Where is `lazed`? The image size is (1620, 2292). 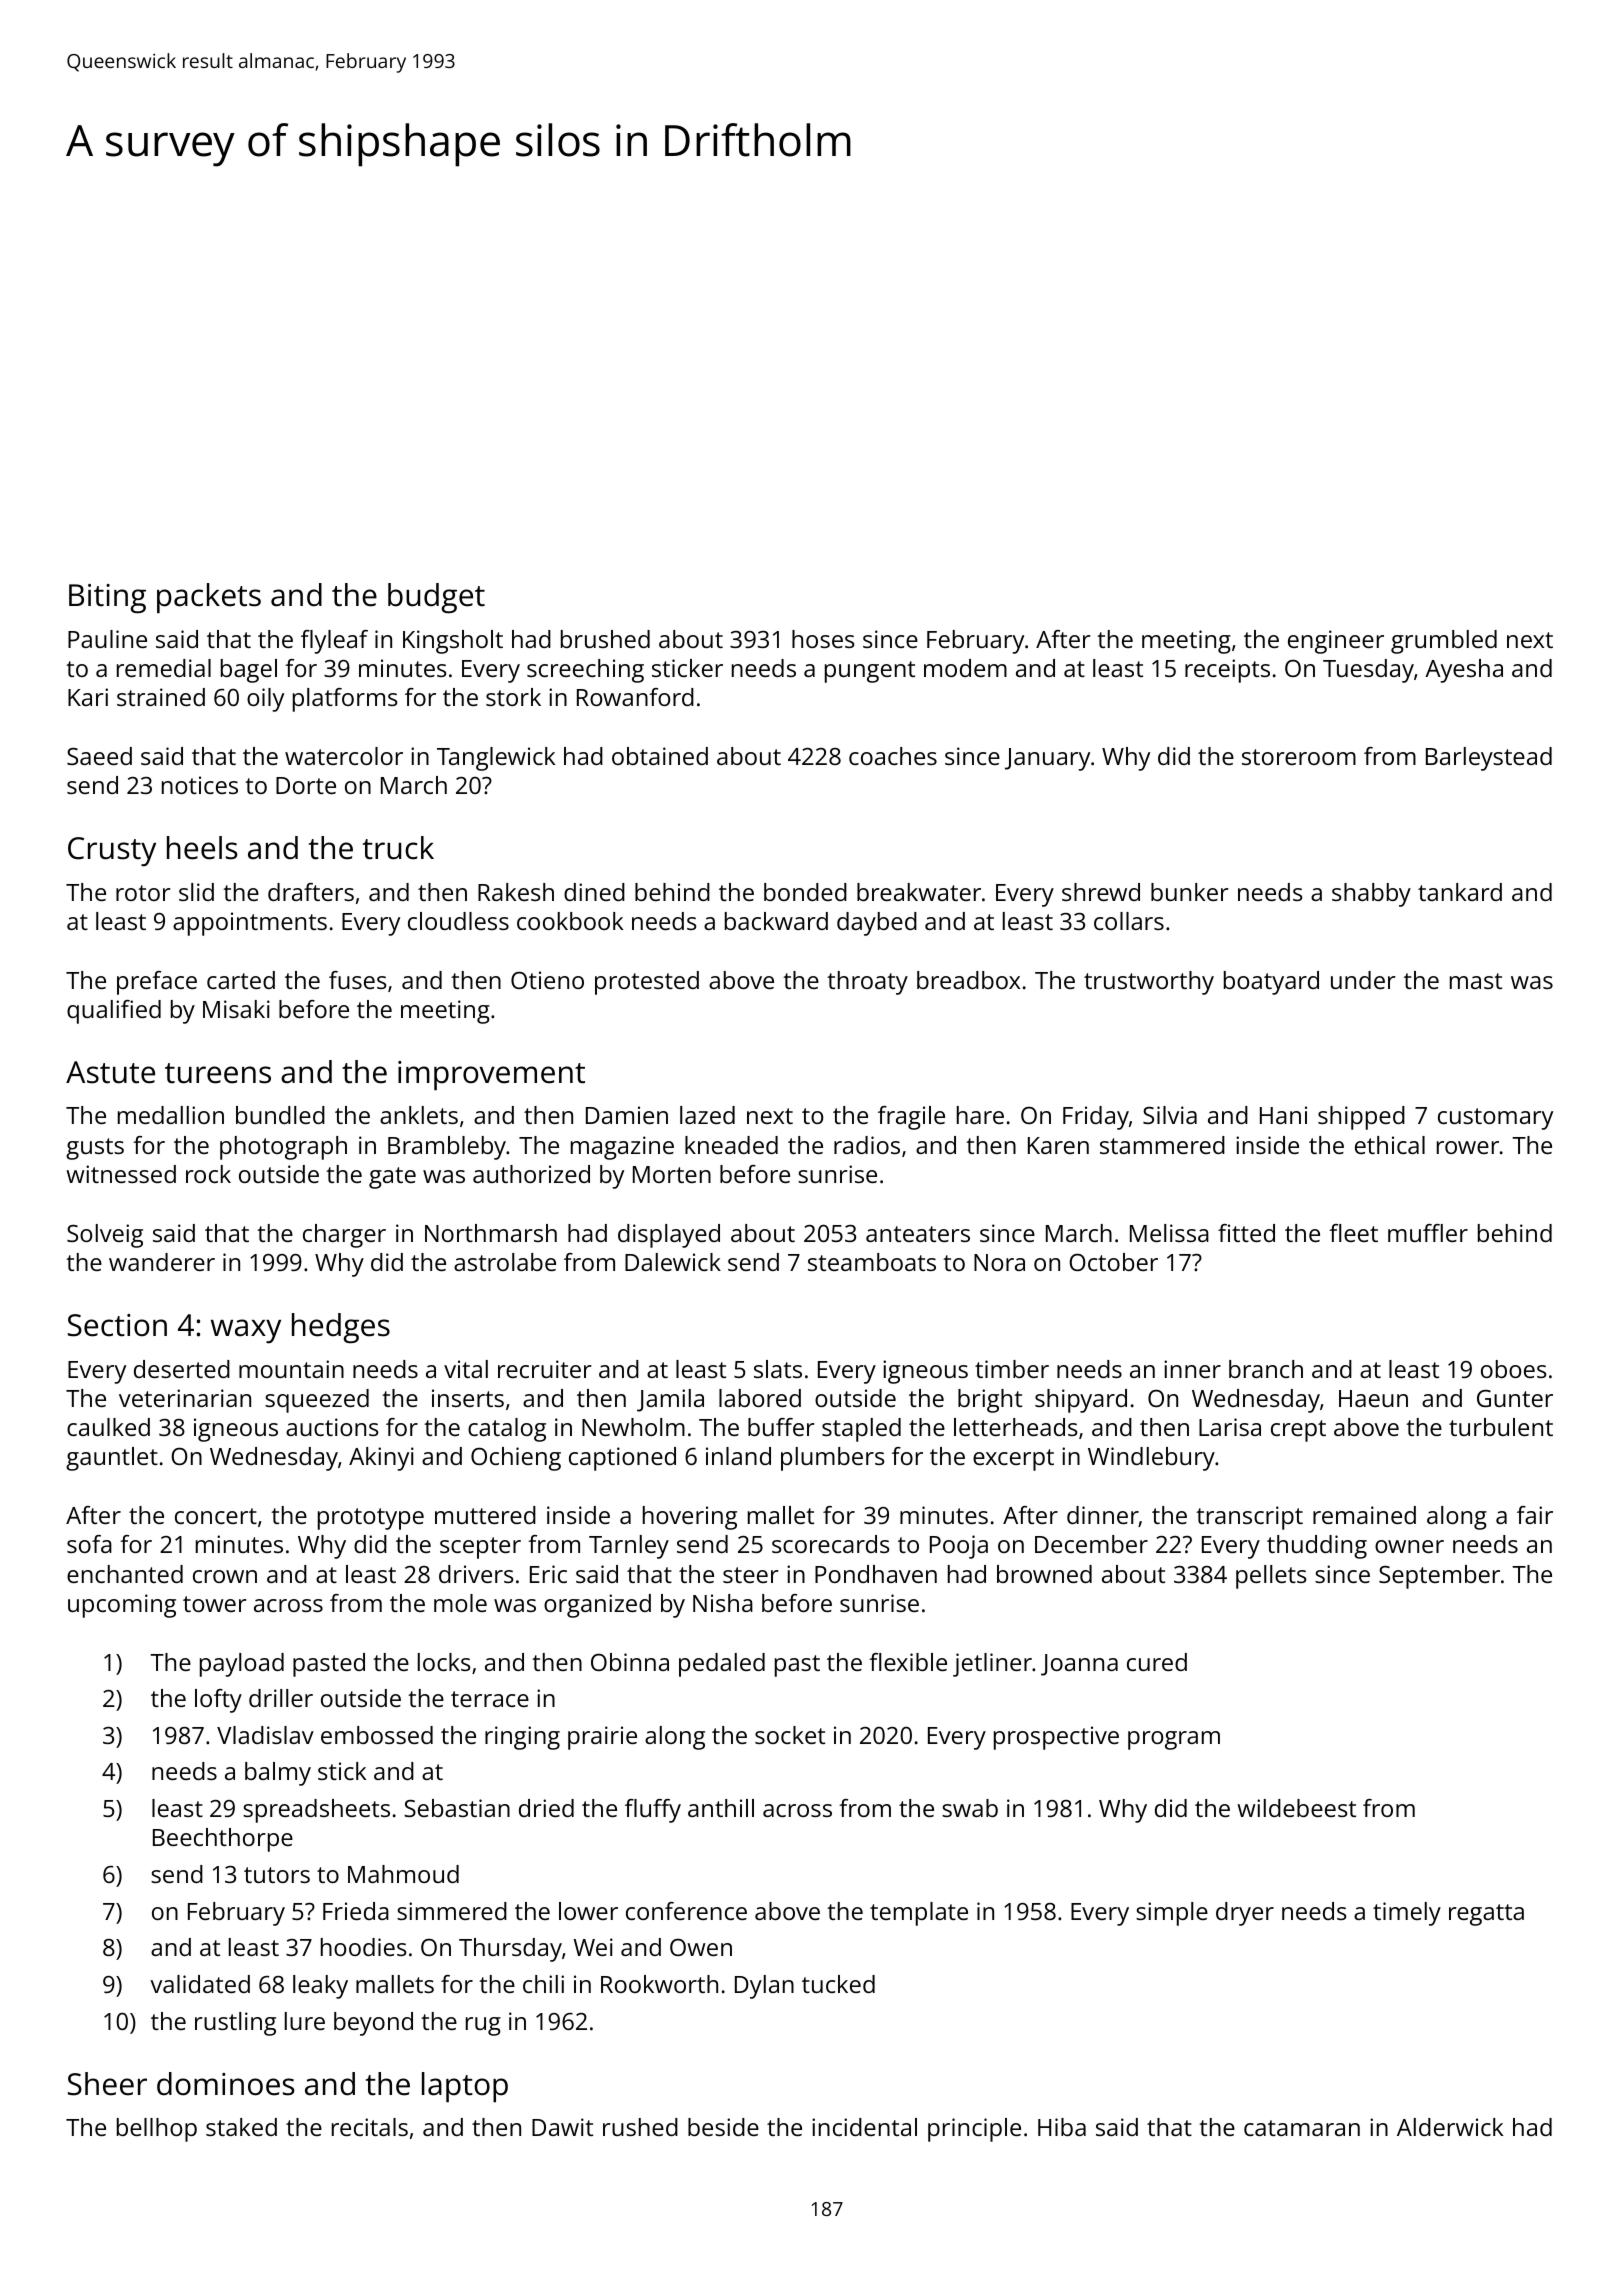 lazed is located at coordinates (707, 1115).
